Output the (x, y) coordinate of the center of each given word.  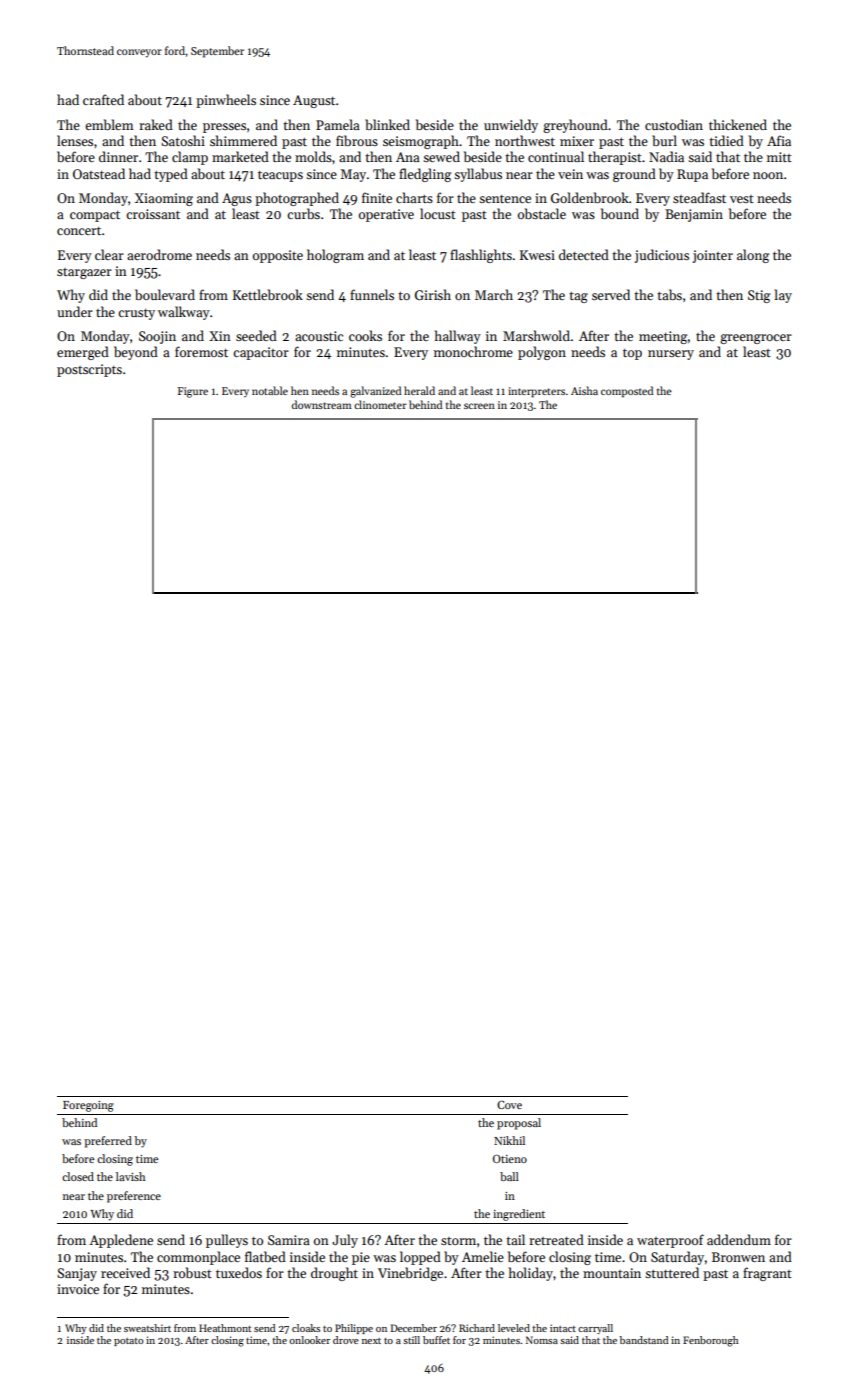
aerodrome (159, 254)
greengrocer (756, 339)
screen (479, 406)
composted (627, 392)
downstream (322, 404)
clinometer (380, 404)
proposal (519, 1124)
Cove (509, 1104)
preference (134, 1197)
